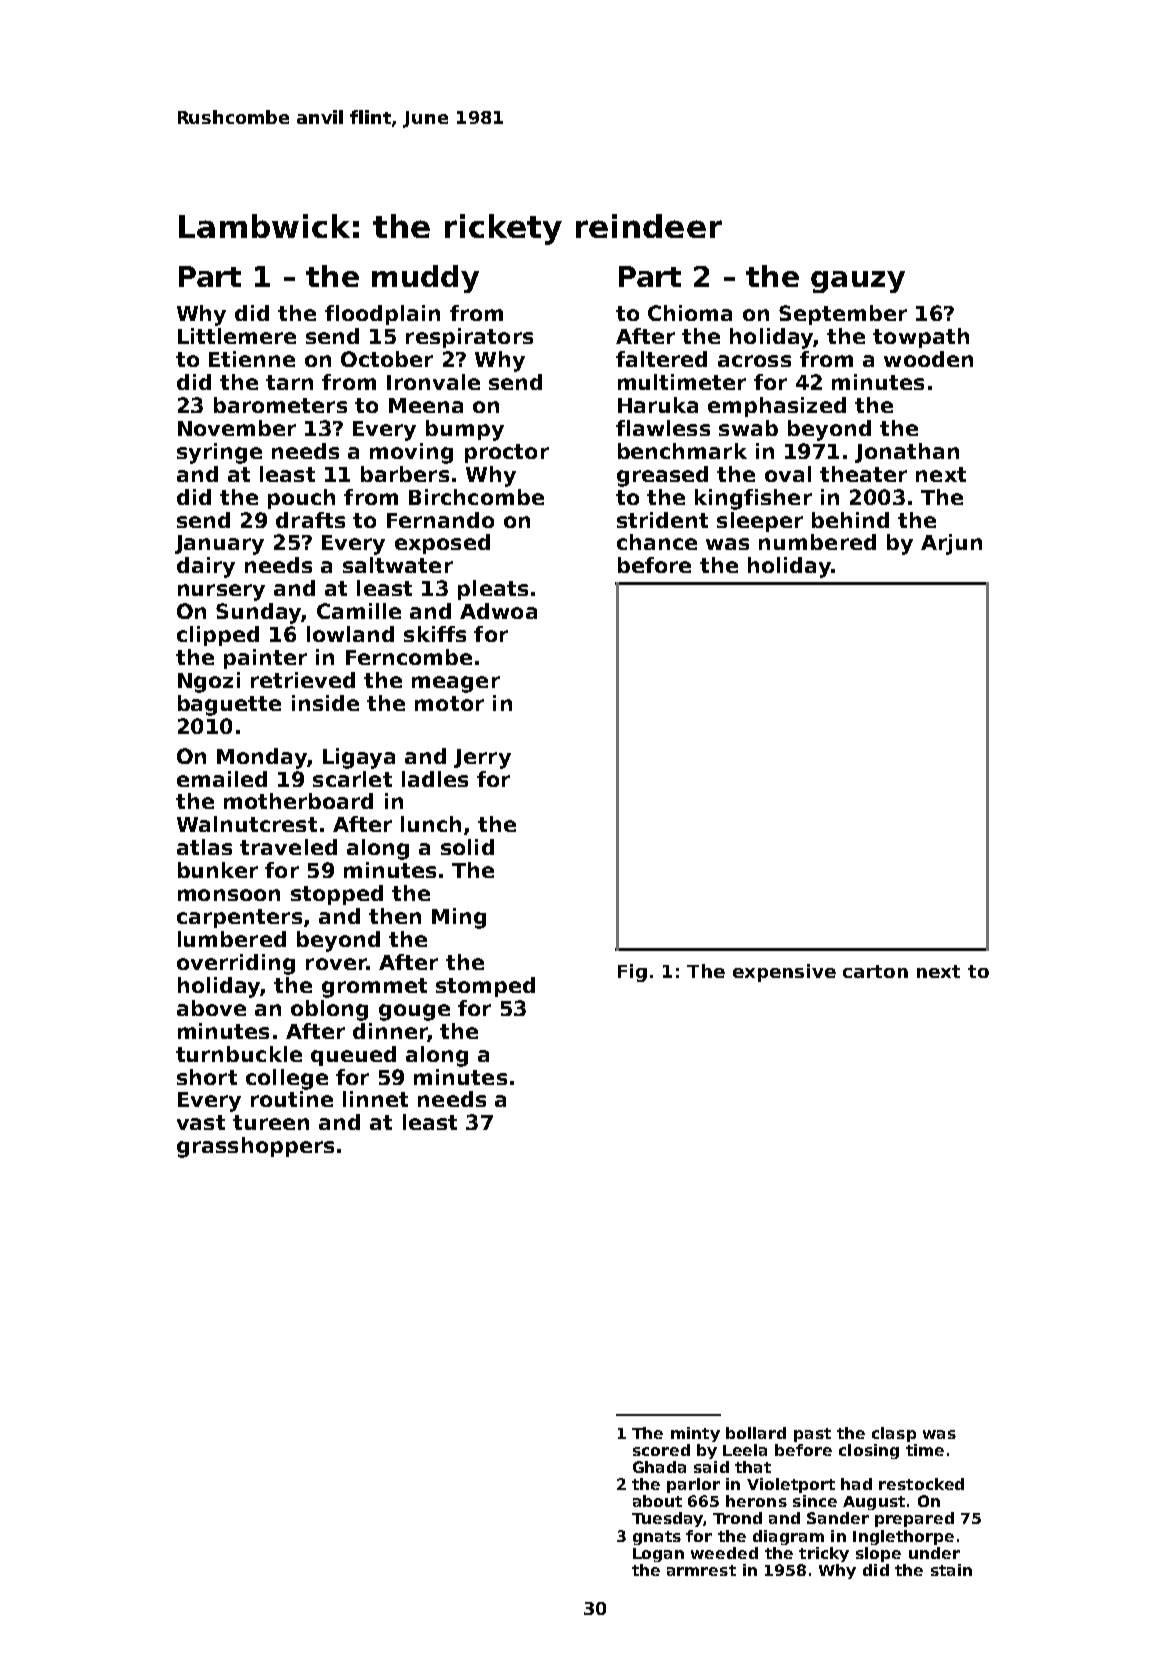 This screenshot has width=1165, height=1654. I want to click on Jonathan, so click(907, 453).
